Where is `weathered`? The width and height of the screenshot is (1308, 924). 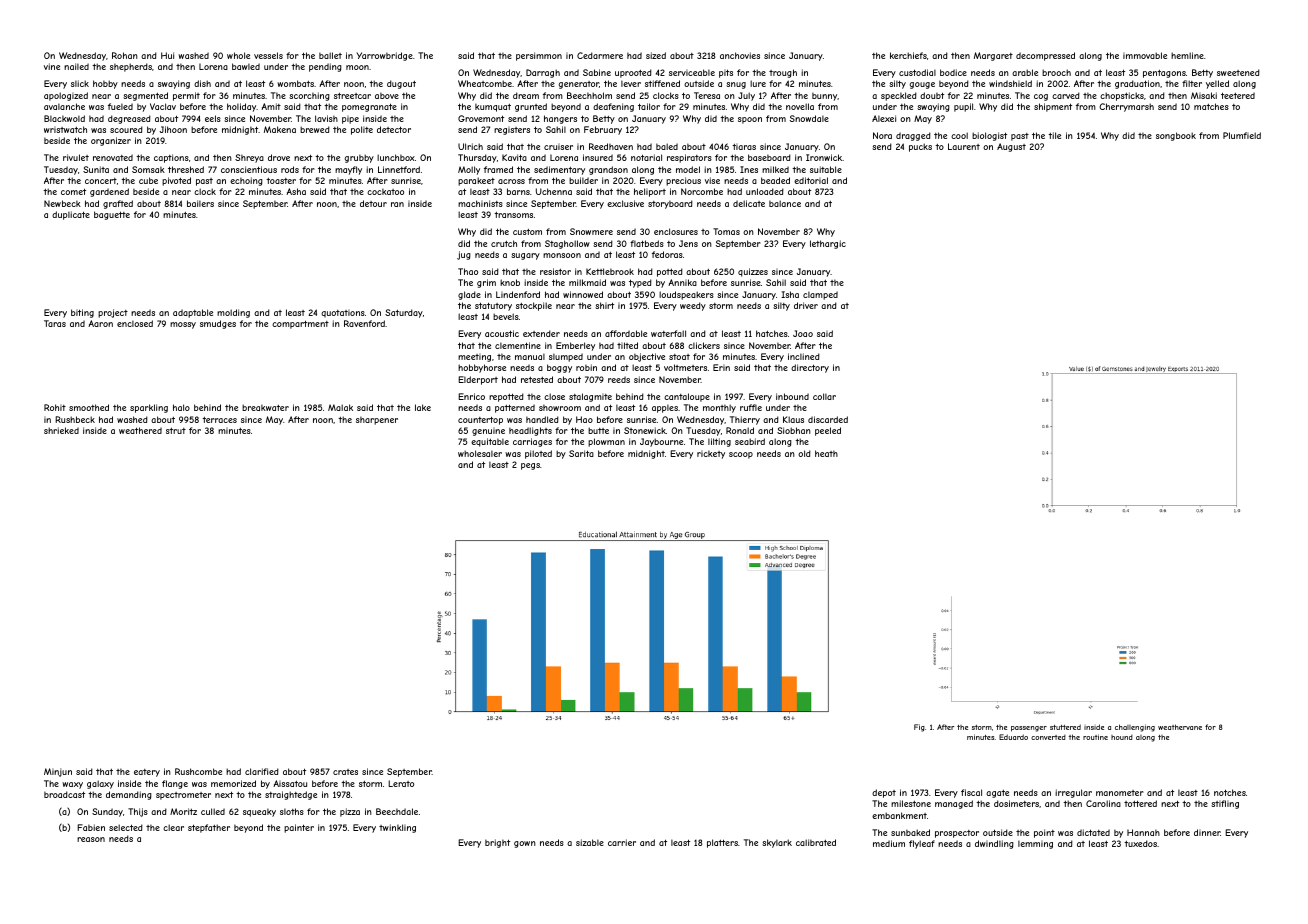
weathered is located at coordinates (140, 430).
